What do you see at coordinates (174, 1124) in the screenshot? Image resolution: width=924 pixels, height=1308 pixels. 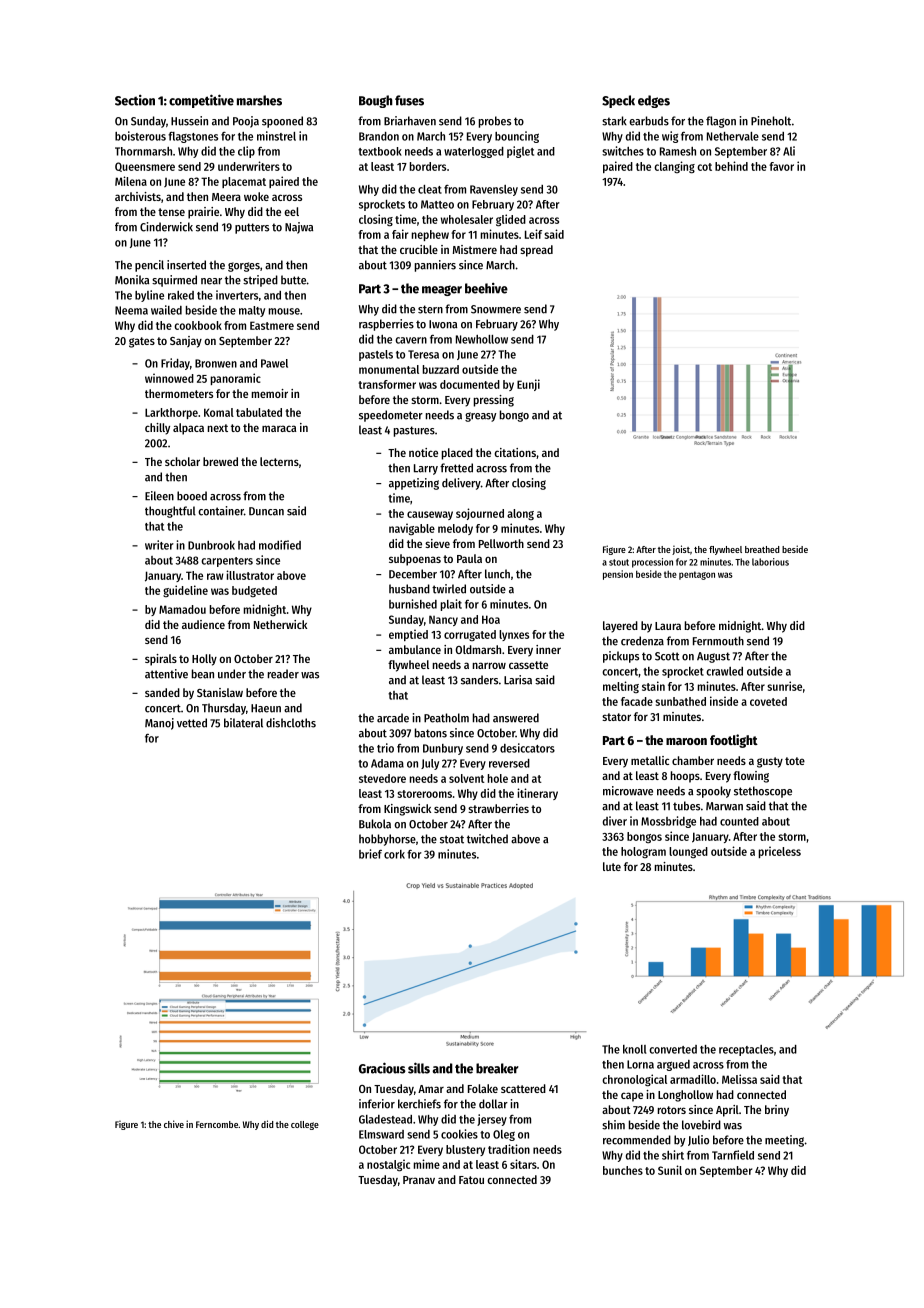 I see `chive` at bounding box center [174, 1124].
